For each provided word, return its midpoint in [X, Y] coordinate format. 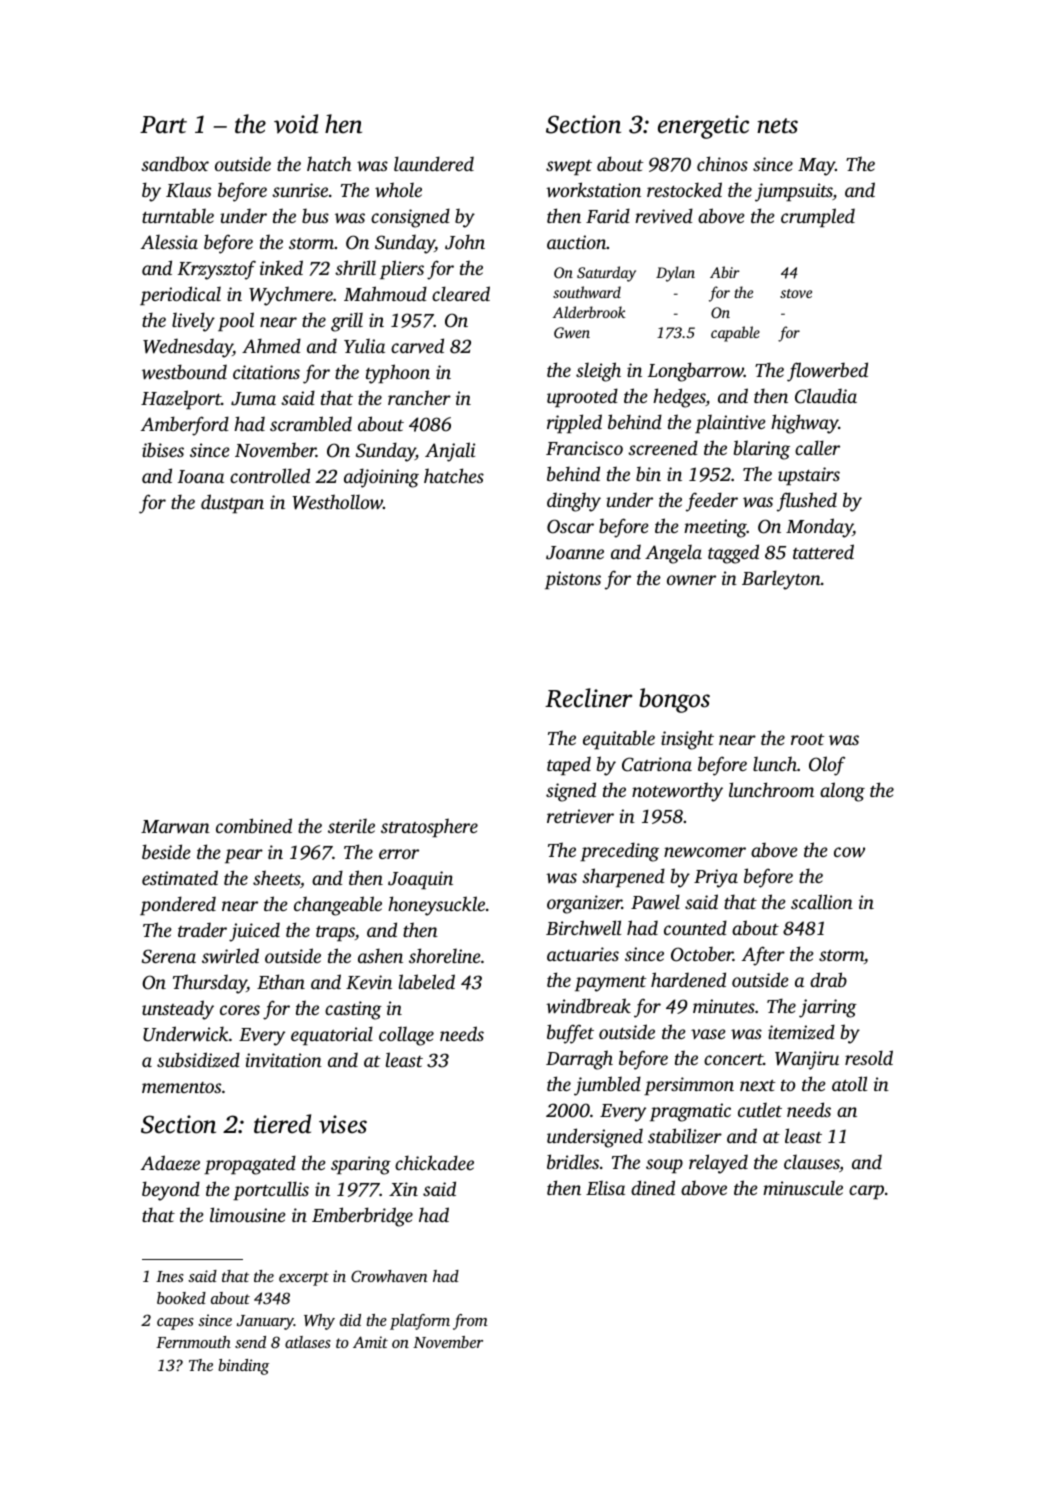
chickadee [434, 1162]
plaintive [730, 424]
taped [569, 766]
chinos [722, 163]
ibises [163, 449]
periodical [180, 295]
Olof [827, 766]
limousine [248, 1214]
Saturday [606, 274]
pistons [573, 580]
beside [166, 851]
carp [866, 1192]
